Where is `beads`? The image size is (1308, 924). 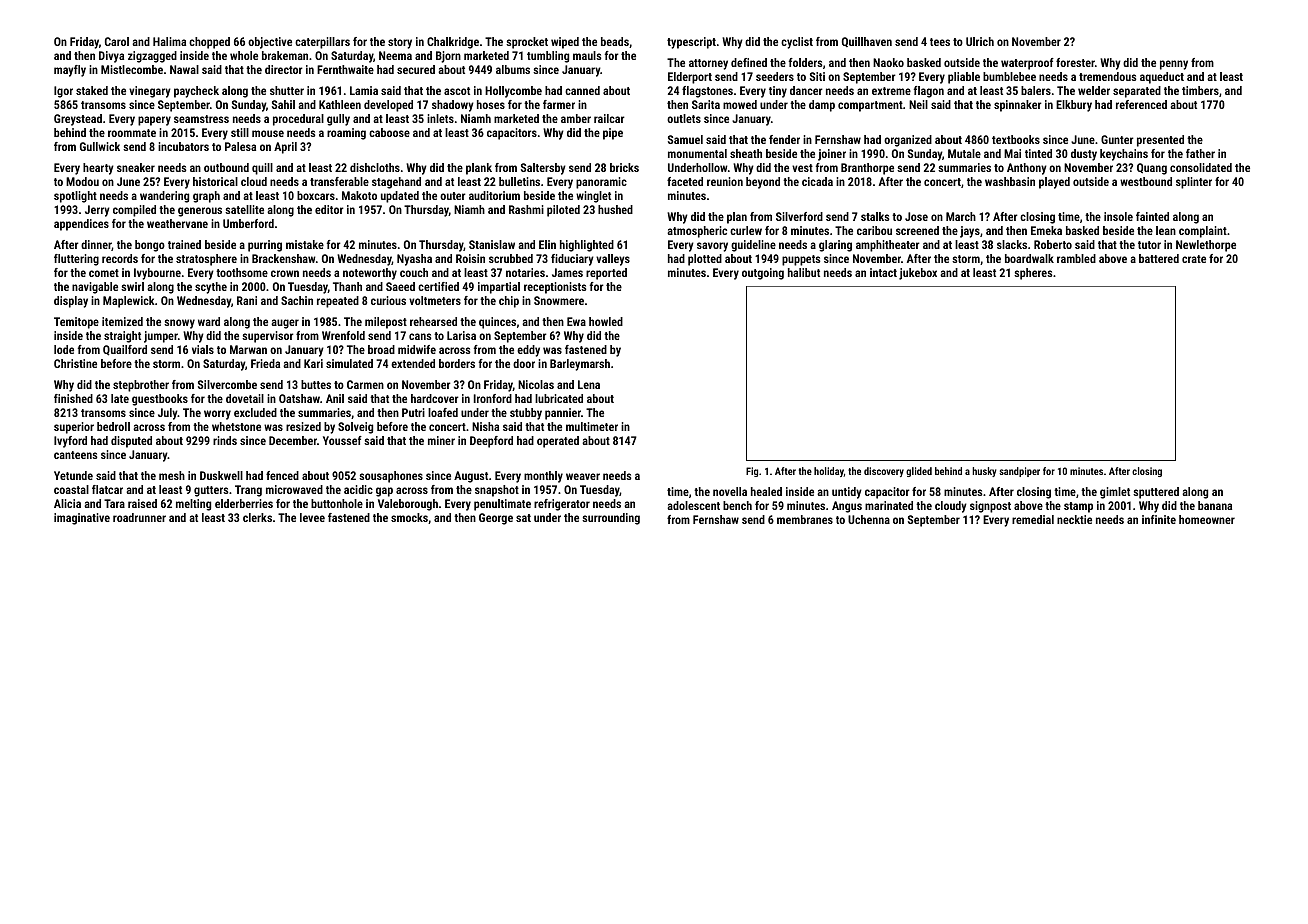 beads is located at coordinates (615, 41).
